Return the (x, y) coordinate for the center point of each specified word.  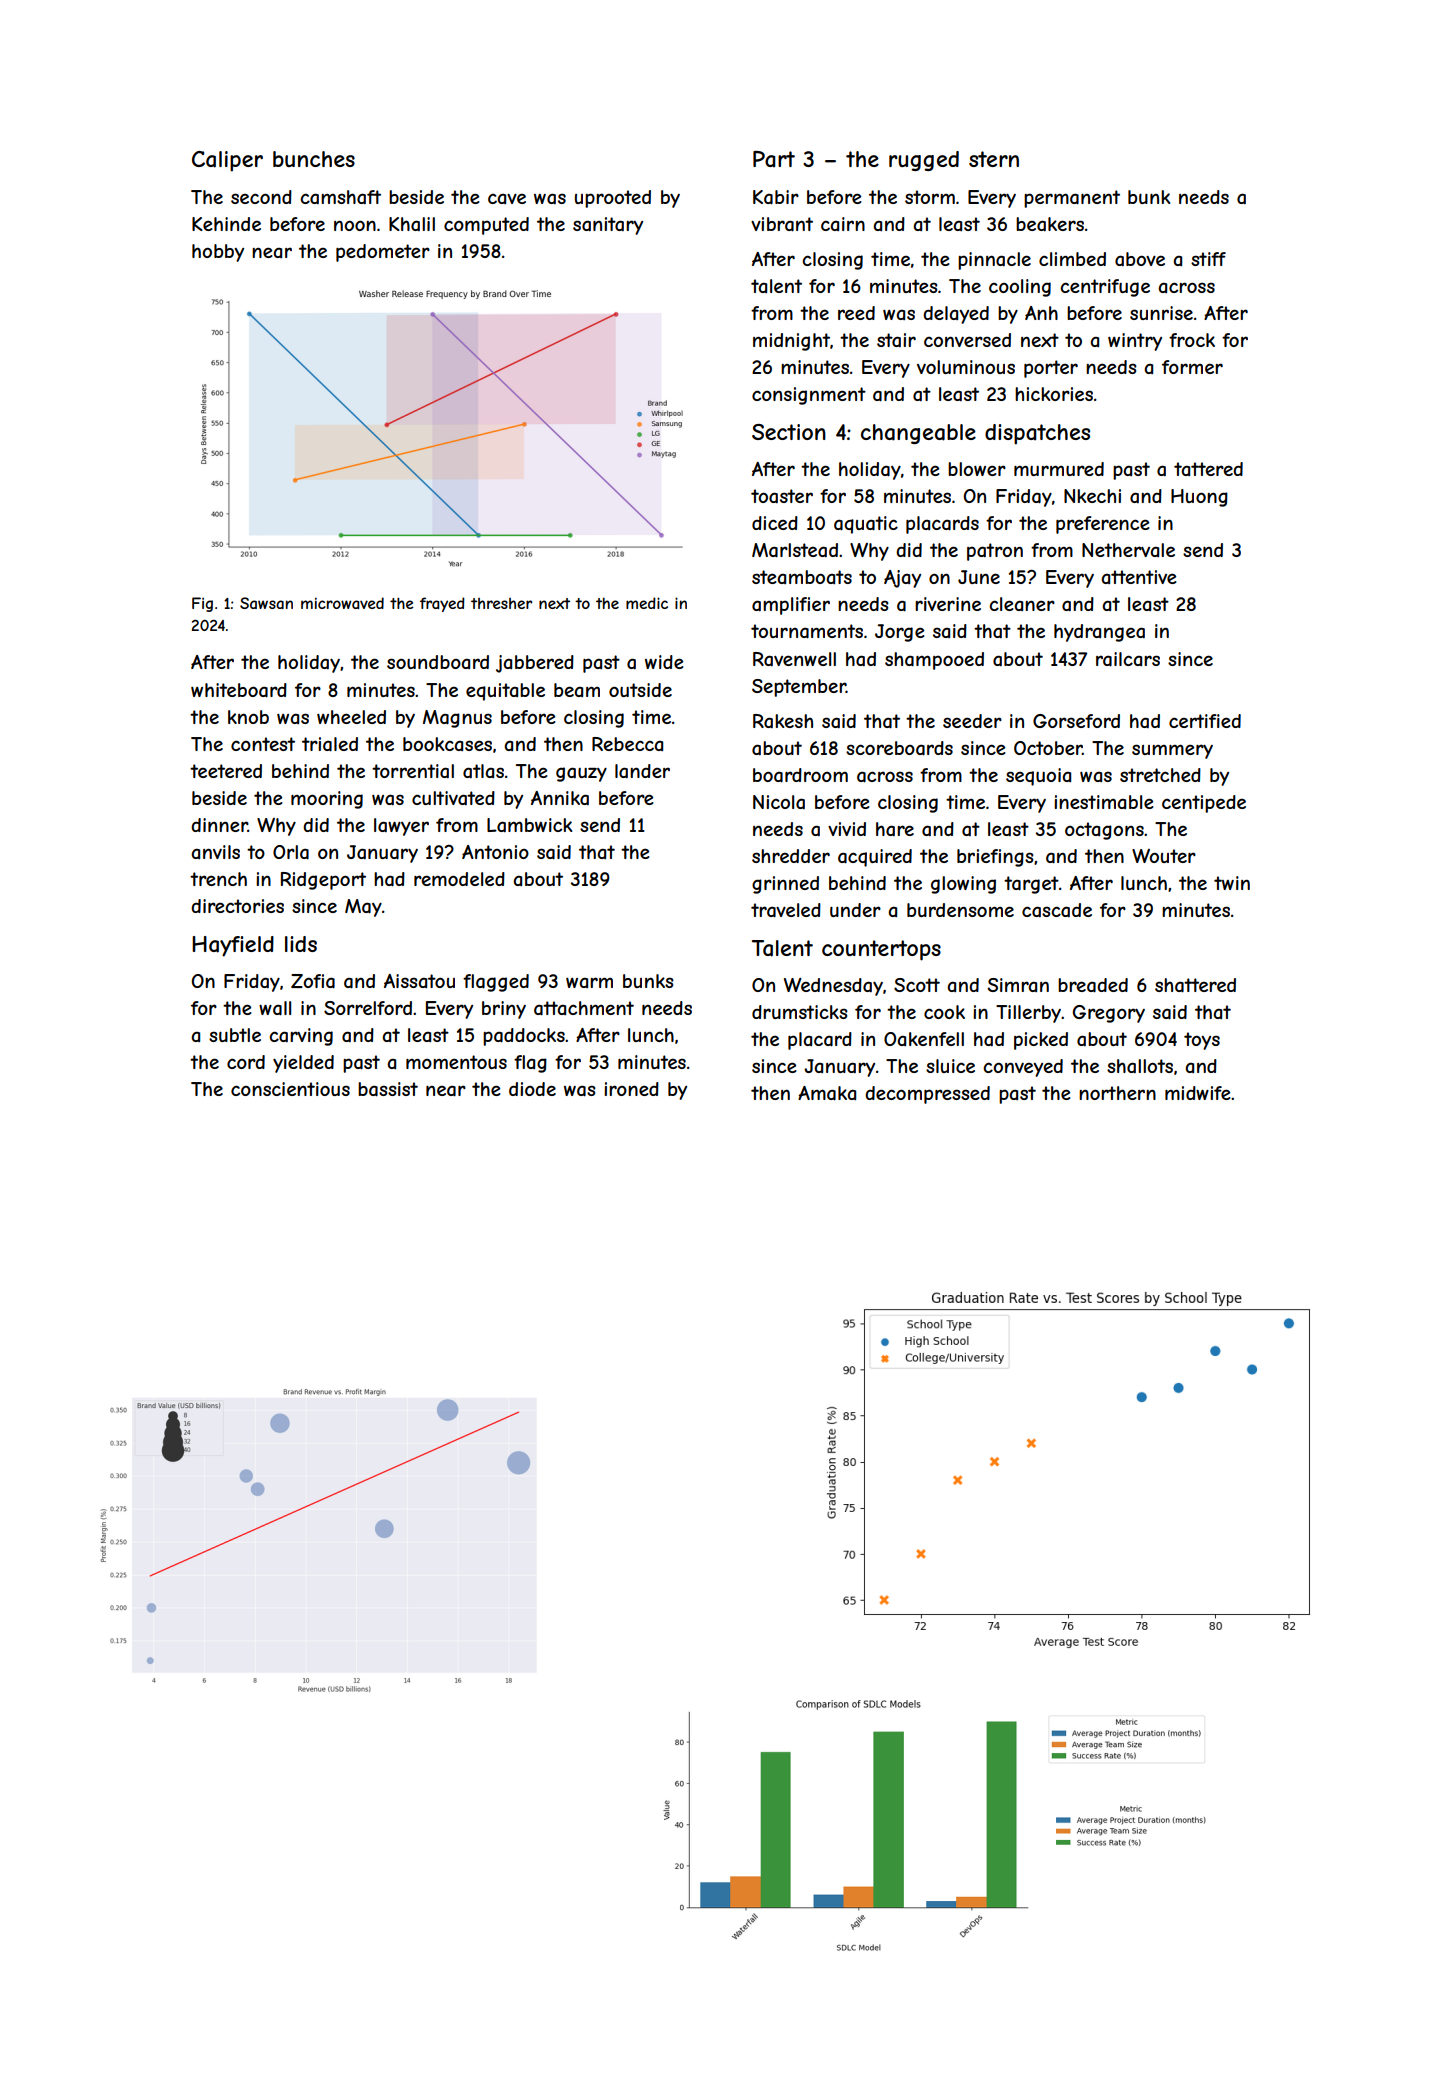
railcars (1128, 659)
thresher (501, 603)
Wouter (1164, 856)
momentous (456, 1062)
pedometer (383, 253)
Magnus (457, 719)
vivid (847, 829)
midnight (791, 342)
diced (775, 523)
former (1192, 367)
